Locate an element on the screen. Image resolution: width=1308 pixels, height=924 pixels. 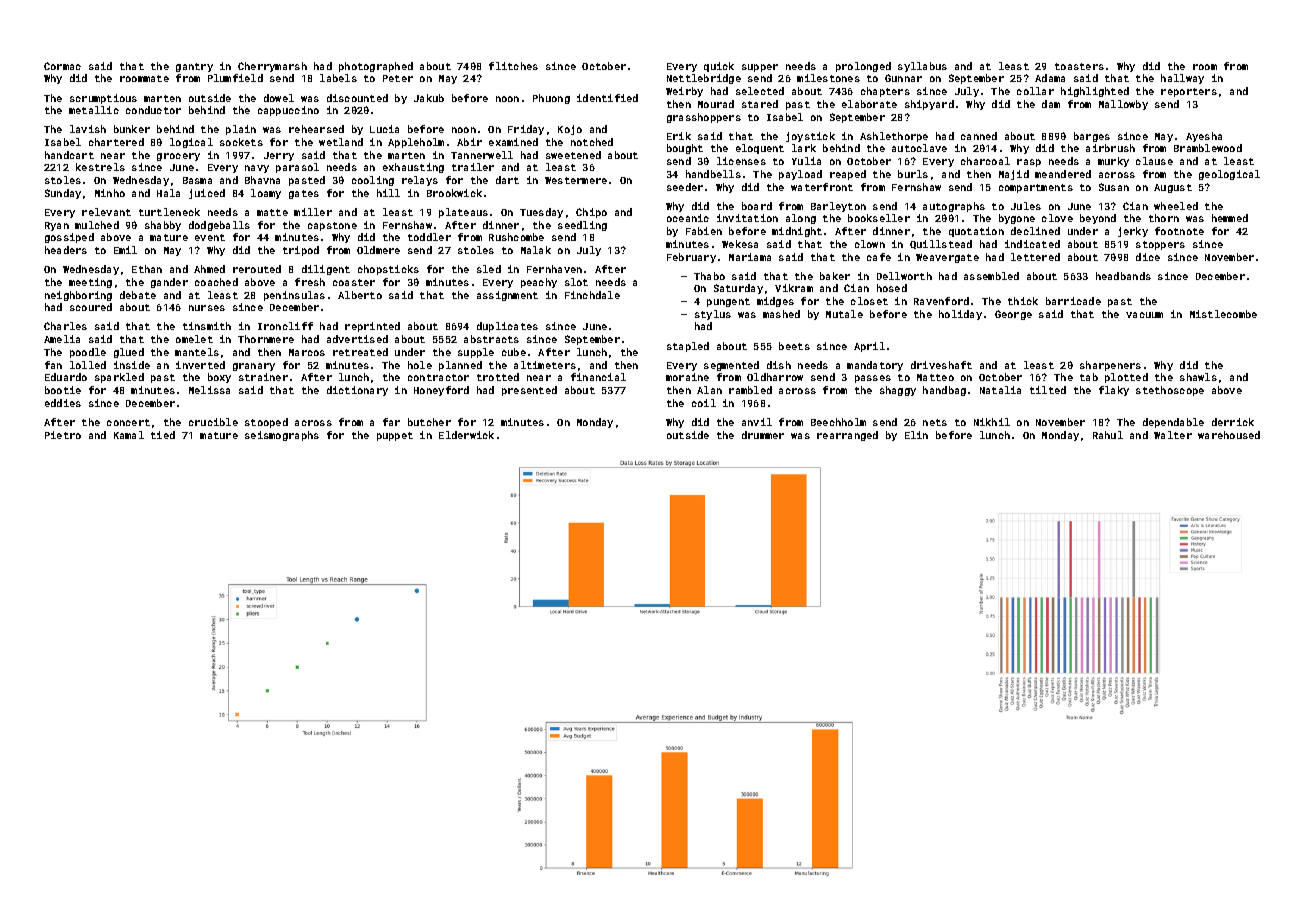
Rushcombe is located at coordinates (516, 237).
